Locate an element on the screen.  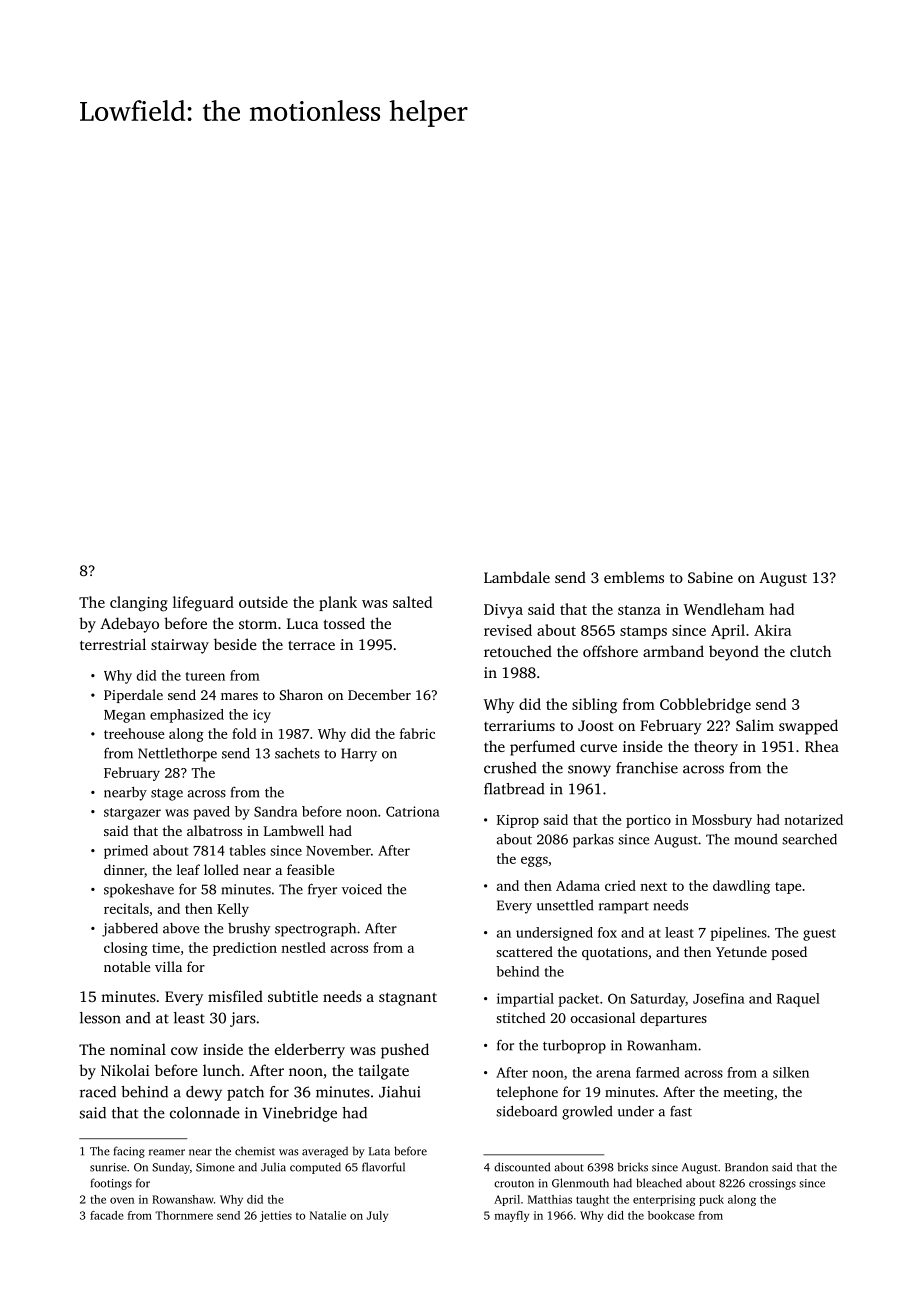
sideboard is located at coordinates (526, 1111).
